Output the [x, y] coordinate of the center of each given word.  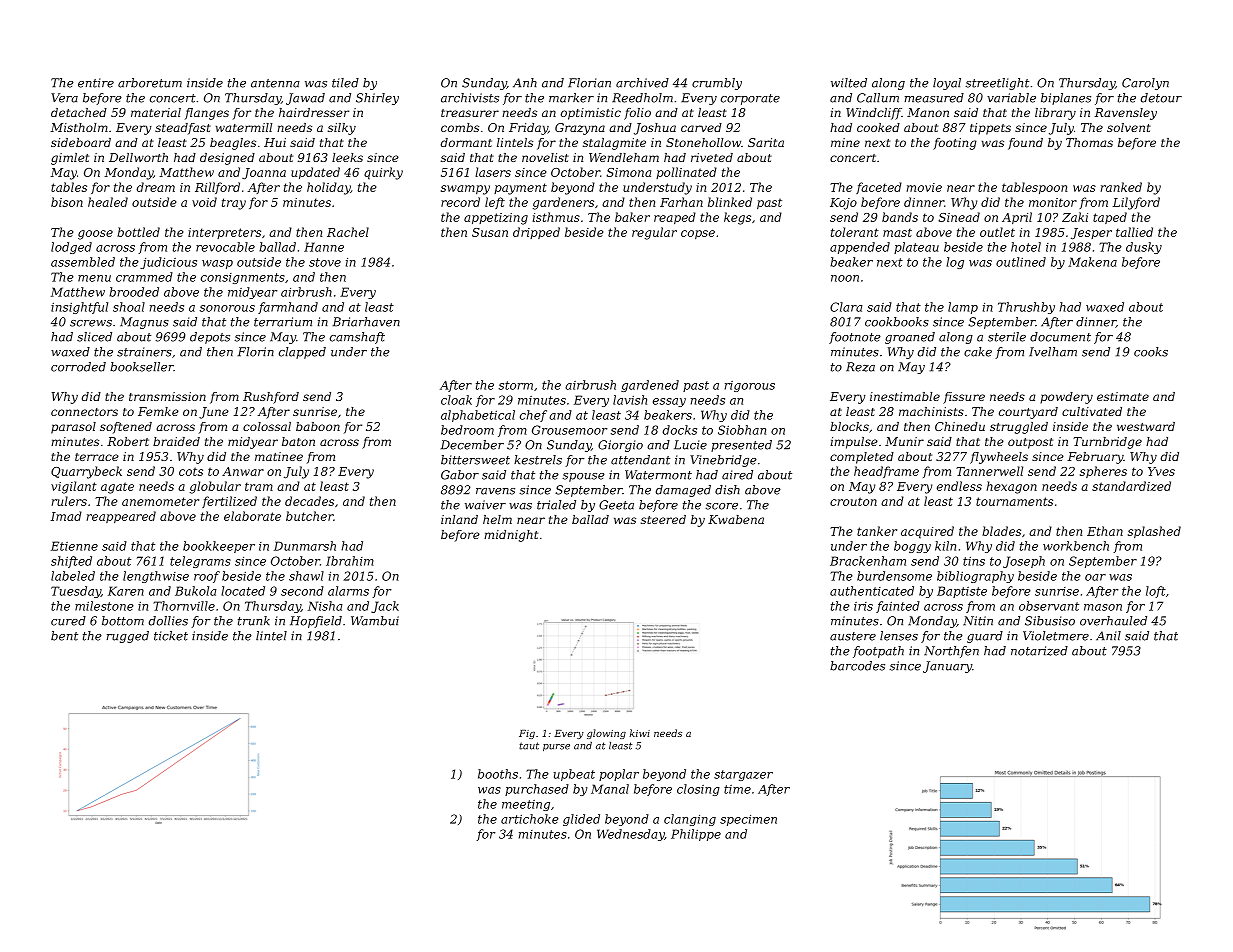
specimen [748, 820]
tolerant [855, 232]
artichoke [530, 819]
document [1060, 337]
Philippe [696, 835]
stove [325, 262]
